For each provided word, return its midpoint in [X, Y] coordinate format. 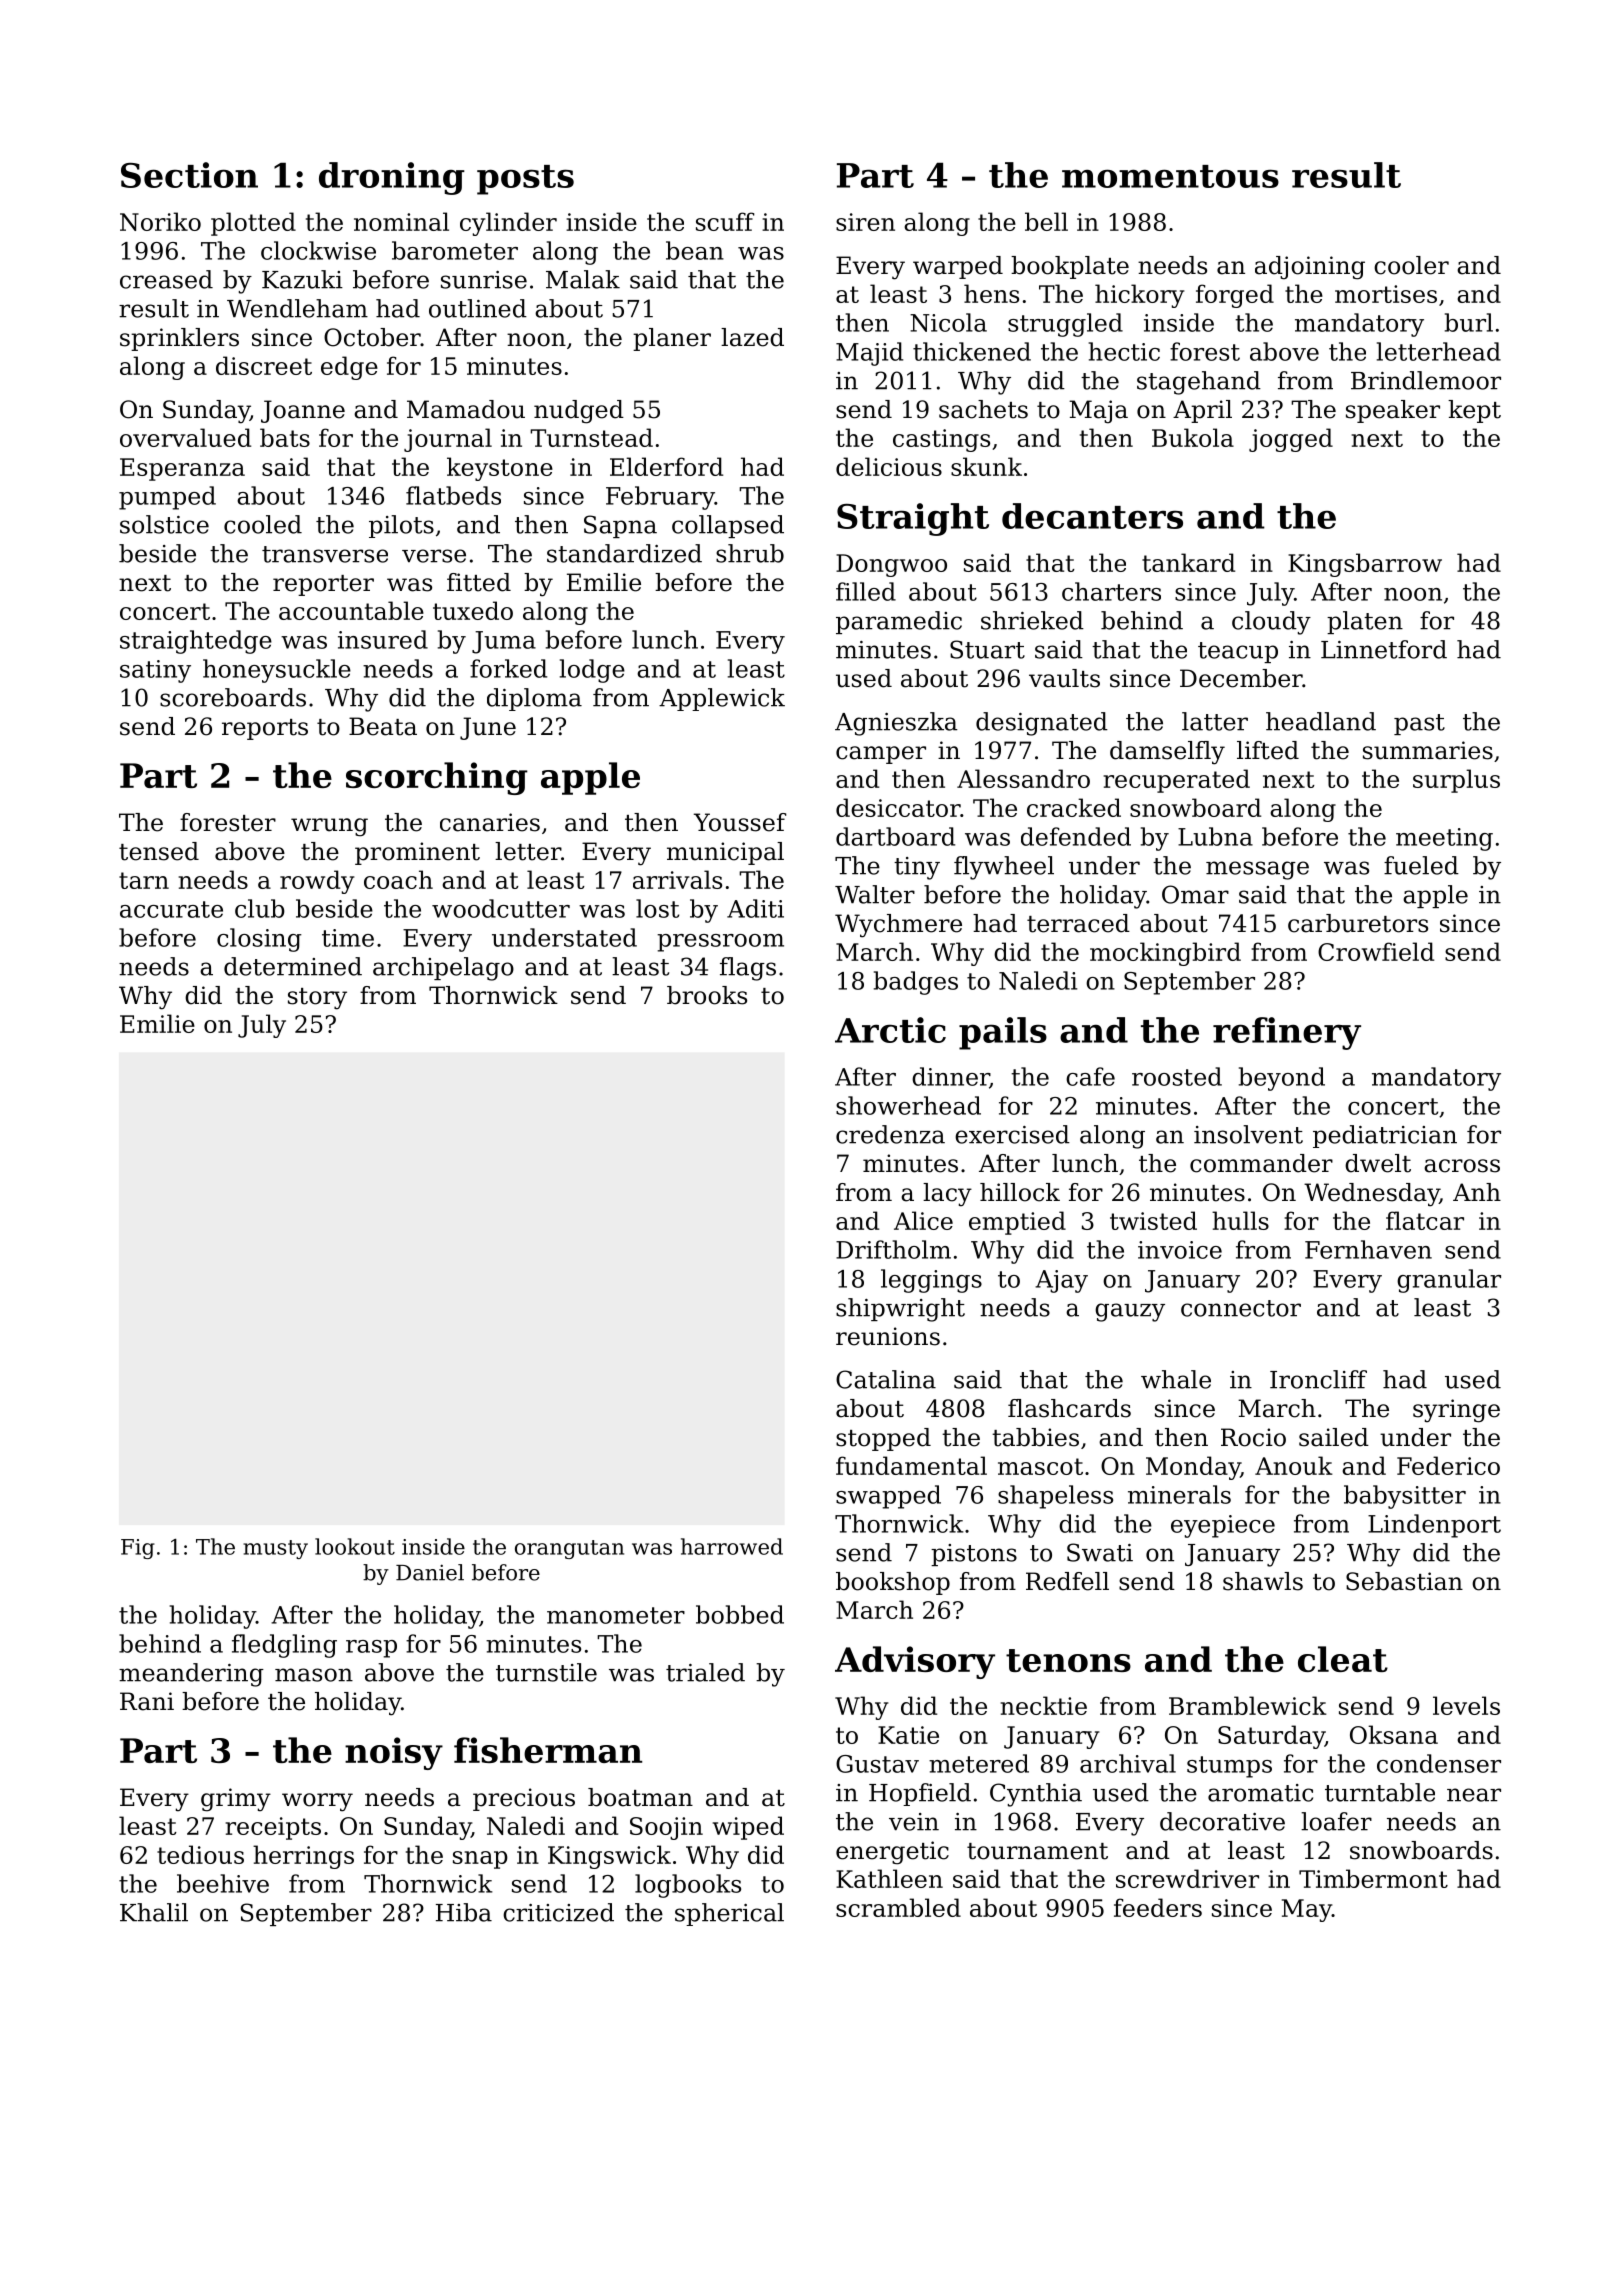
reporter [323, 585]
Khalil [154, 1912]
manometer [616, 1615]
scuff [725, 221]
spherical [729, 1914]
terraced [1078, 923]
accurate [171, 909]
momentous [1170, 176]
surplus [1456, 781]
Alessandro [1023, 778]
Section [189, 175]
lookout [355, 1546]
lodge [592, 671]
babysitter [1405, 1497]
